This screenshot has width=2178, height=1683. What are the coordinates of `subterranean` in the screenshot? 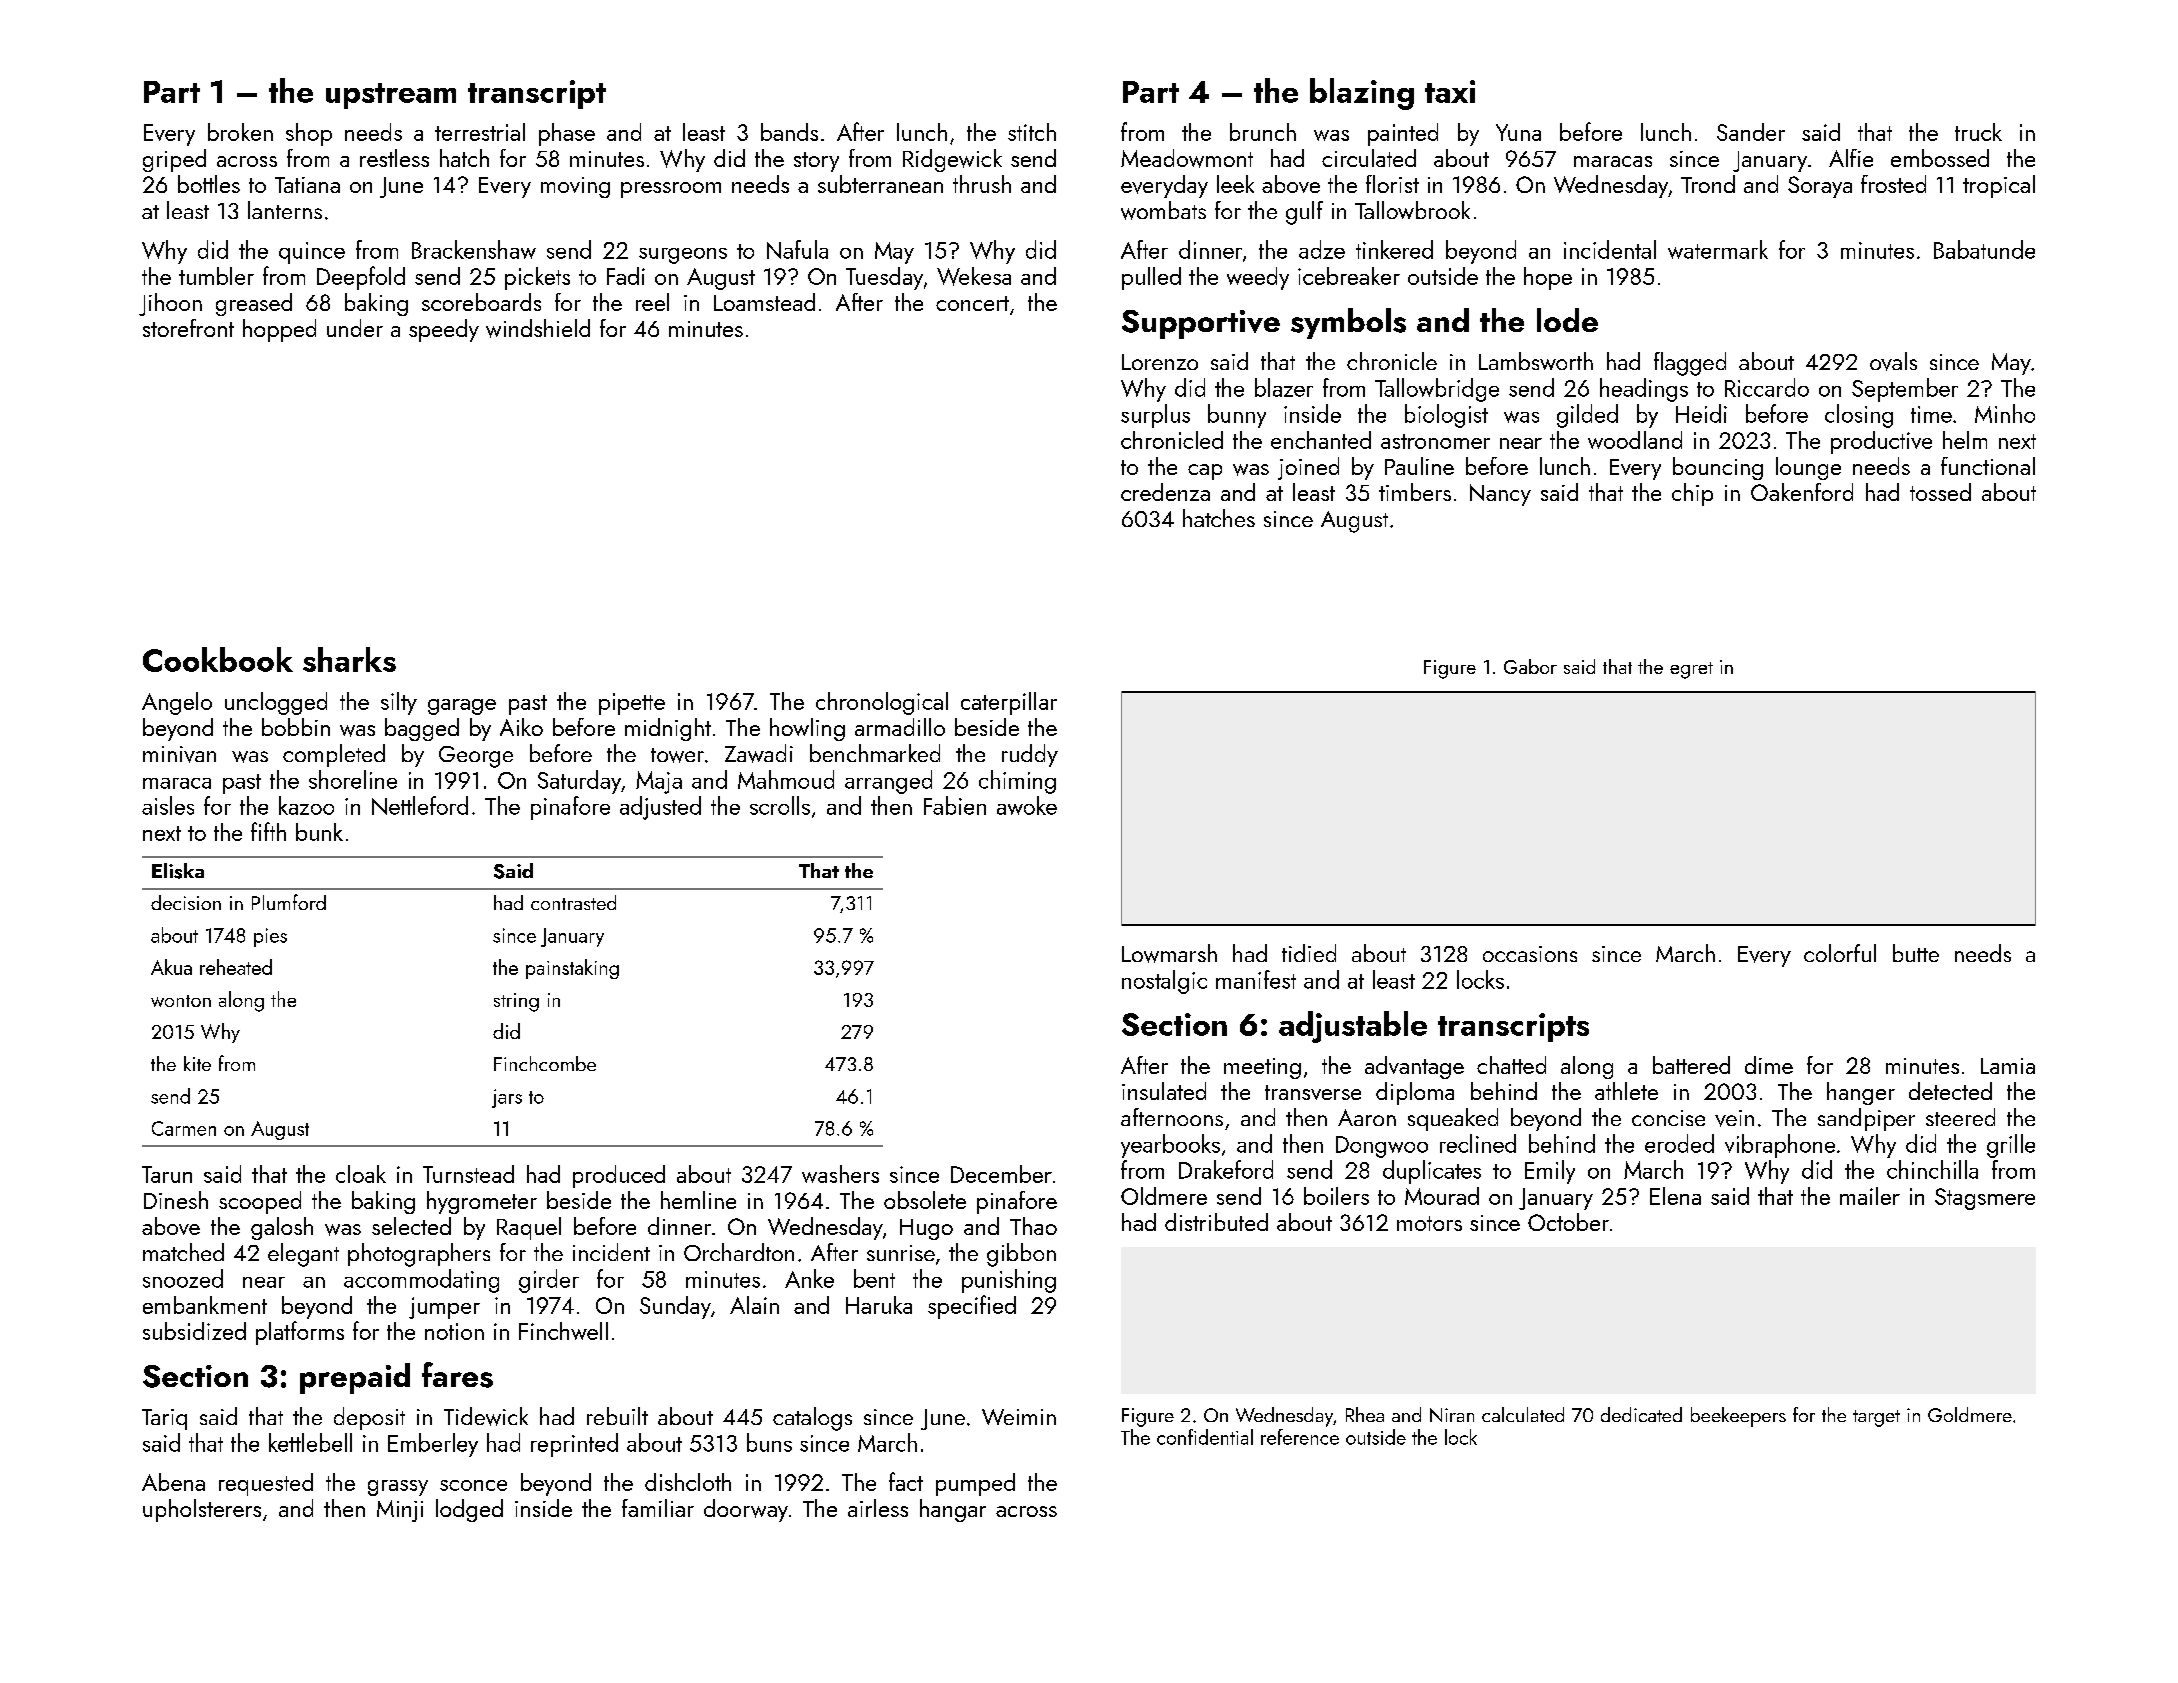 It's located at (880, 184).
